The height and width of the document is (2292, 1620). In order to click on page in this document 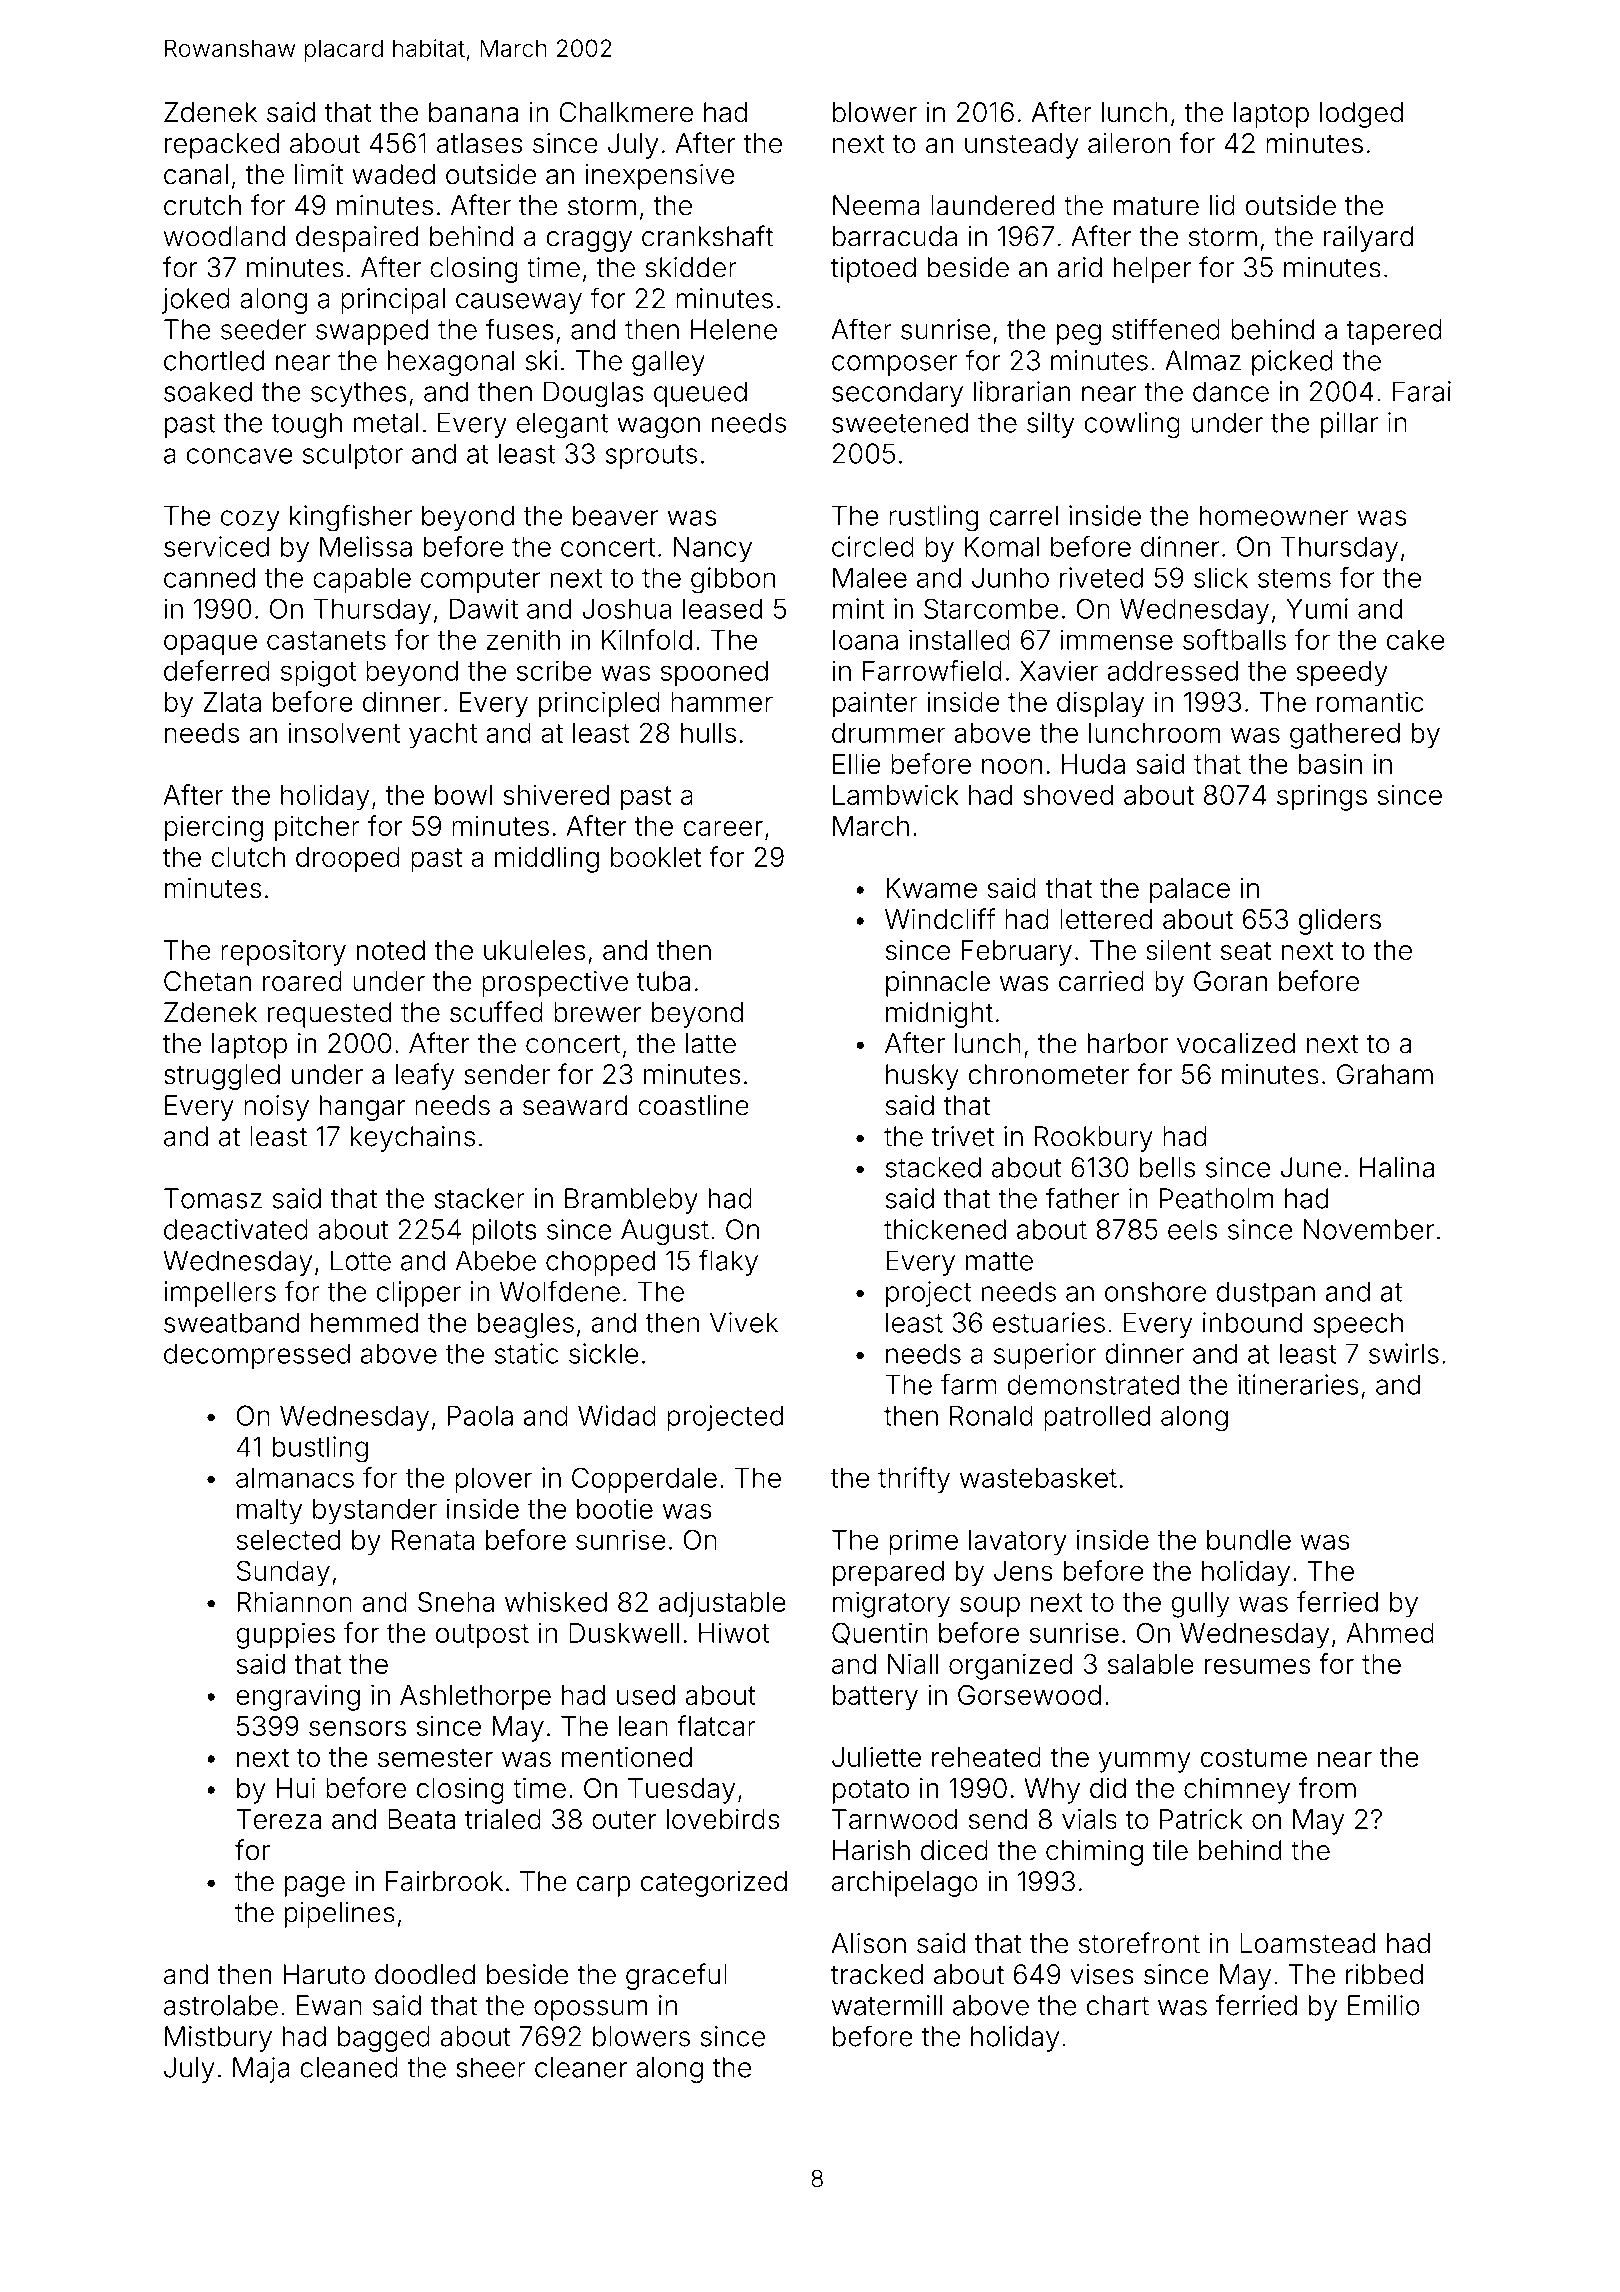, I will do `click(315, 1886)`.
